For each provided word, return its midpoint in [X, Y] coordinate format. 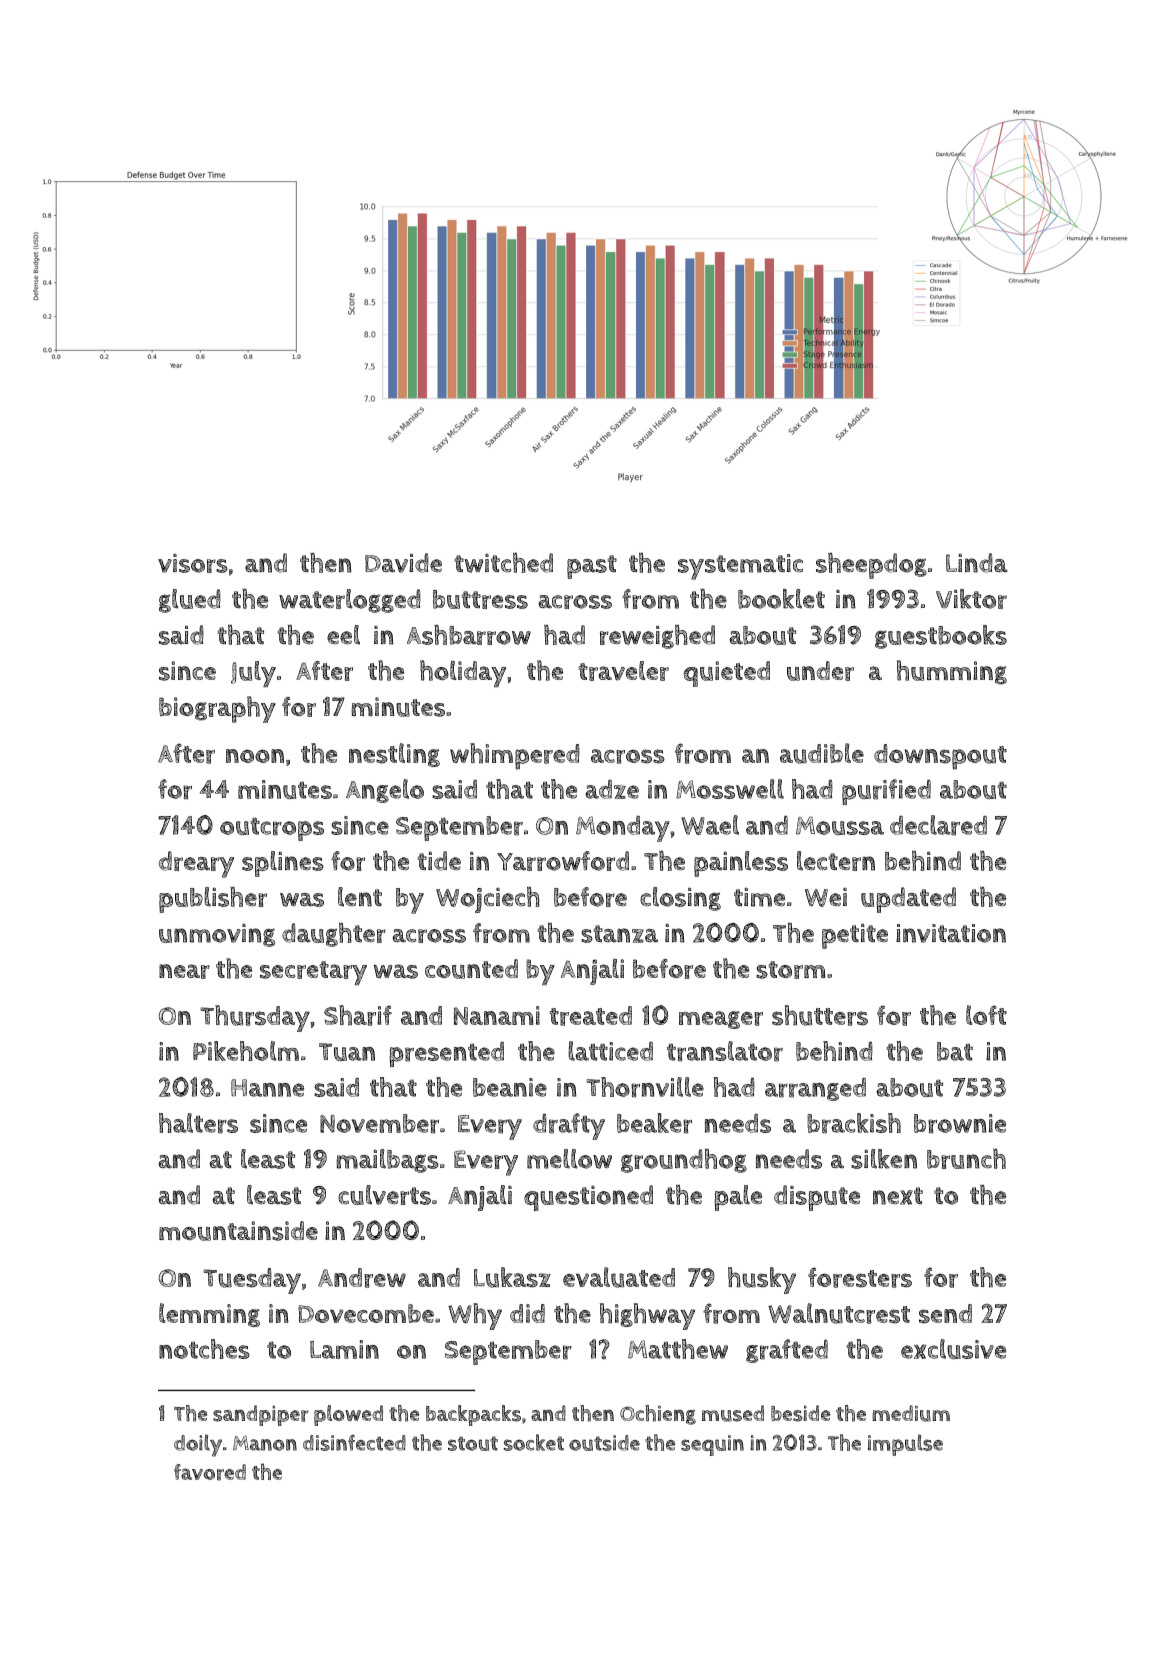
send [945, 1314]
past [592, 567]
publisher [213, 900]
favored [210, 1472]
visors [193, 563]
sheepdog [871, 566]
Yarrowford [563, 861]
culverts [384, 1195]
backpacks [473, 1415]
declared [938, 825]
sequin [712, 1445]
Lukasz [512, 1277]
